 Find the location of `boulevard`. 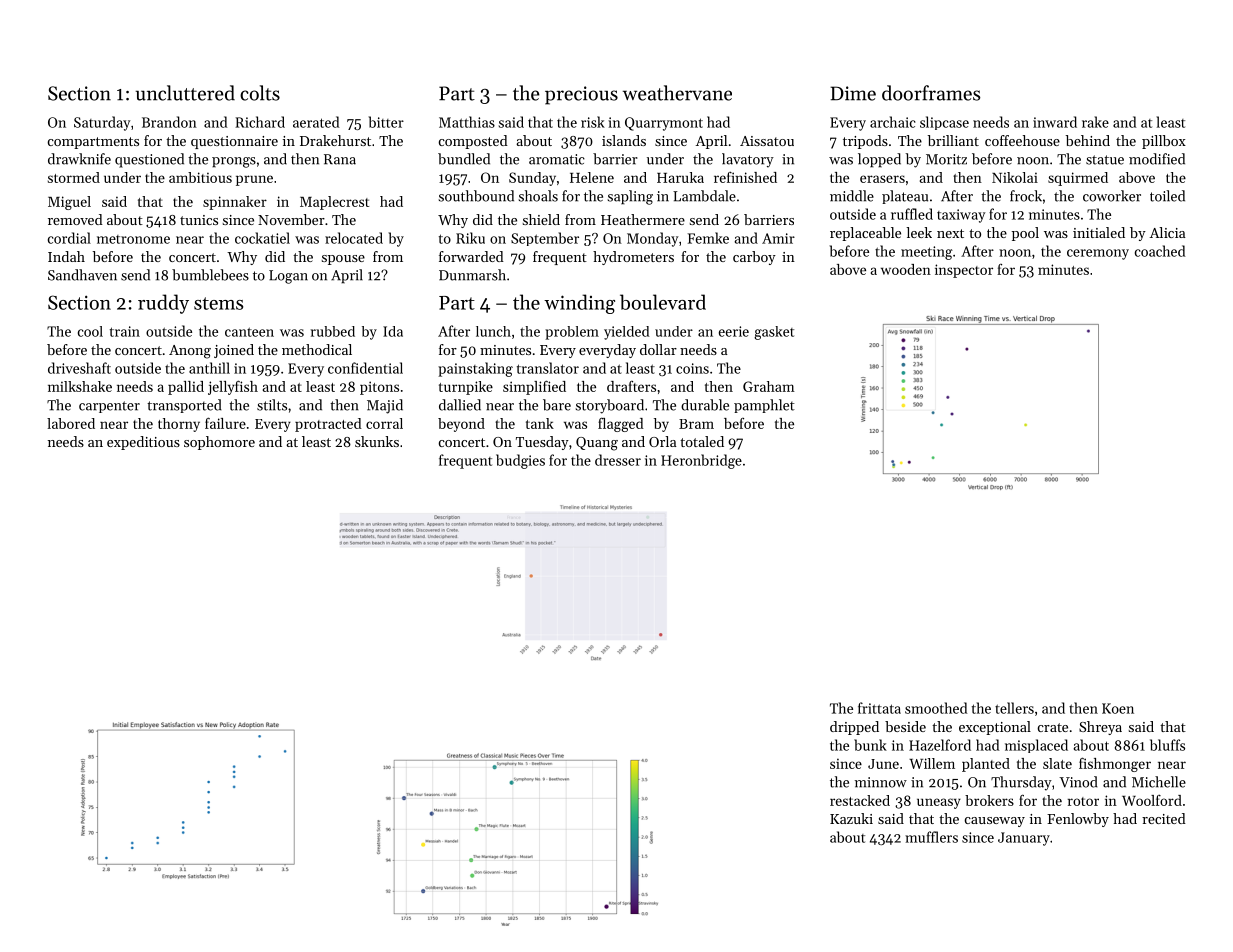

boulevard is located at coordinates (663, 302).
